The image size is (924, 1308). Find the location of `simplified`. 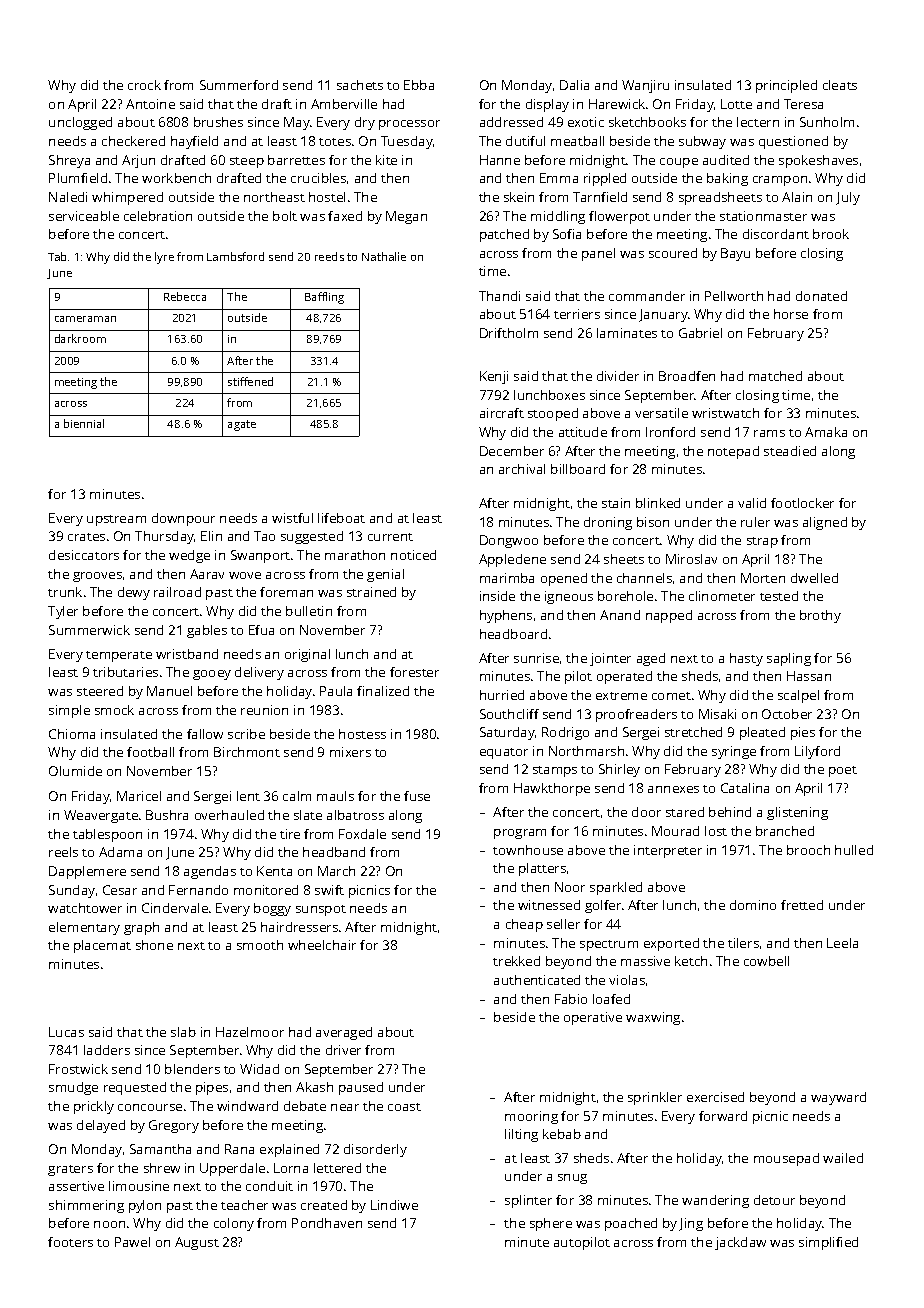

simplified is located at coordinates (828, 1243).
